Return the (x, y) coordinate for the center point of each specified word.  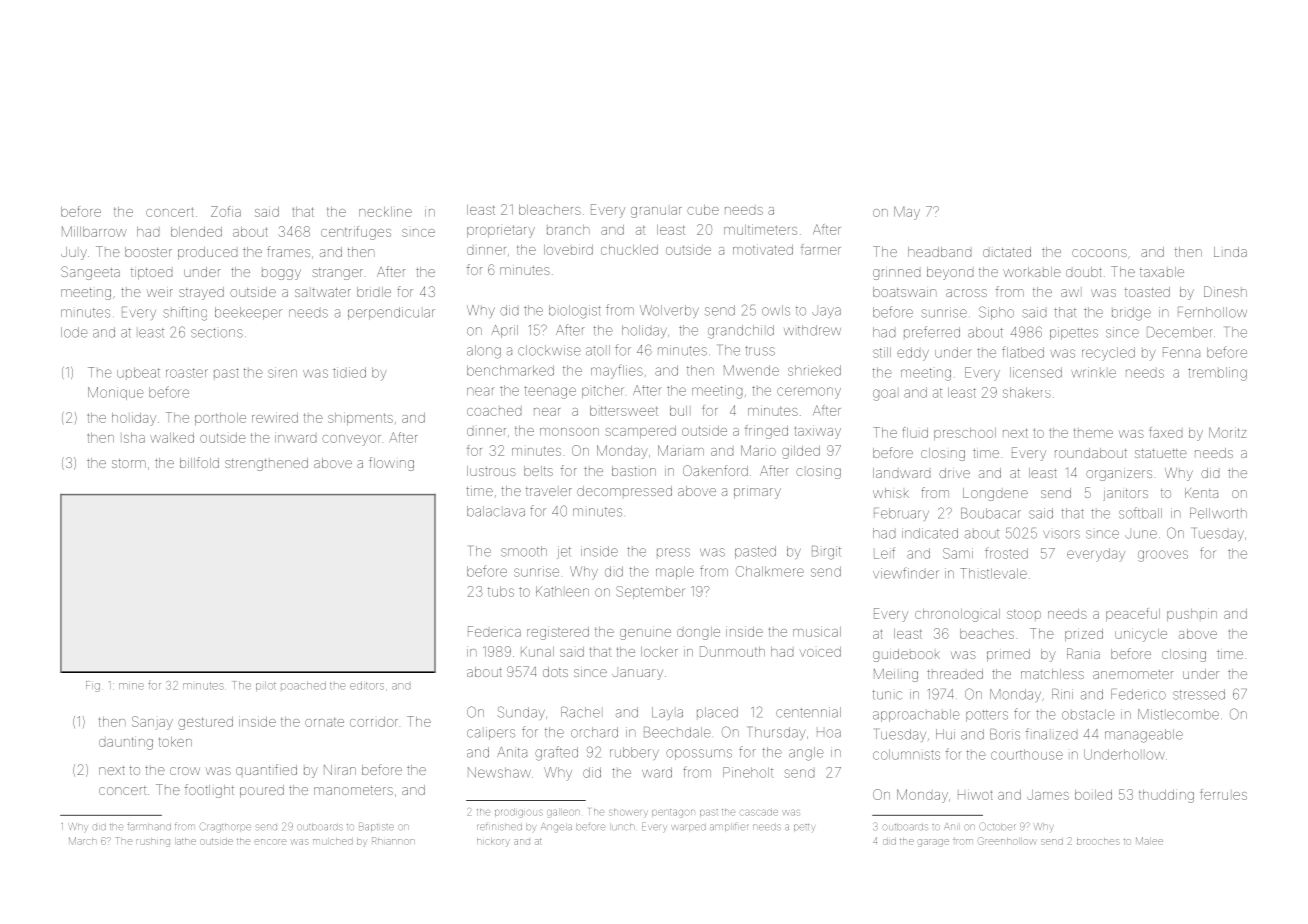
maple (675, 572)
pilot (266, 686)
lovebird (568, 249)
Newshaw (499, 772)
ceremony (809, 393)
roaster (187, 373)
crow (185, 771)
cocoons (1099, 253)
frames (288, 251)
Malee (1149, 841)
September (650, 592)
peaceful (1133, 614)
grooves (1163, 556)
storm (129, 463)
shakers (1027, 392)
